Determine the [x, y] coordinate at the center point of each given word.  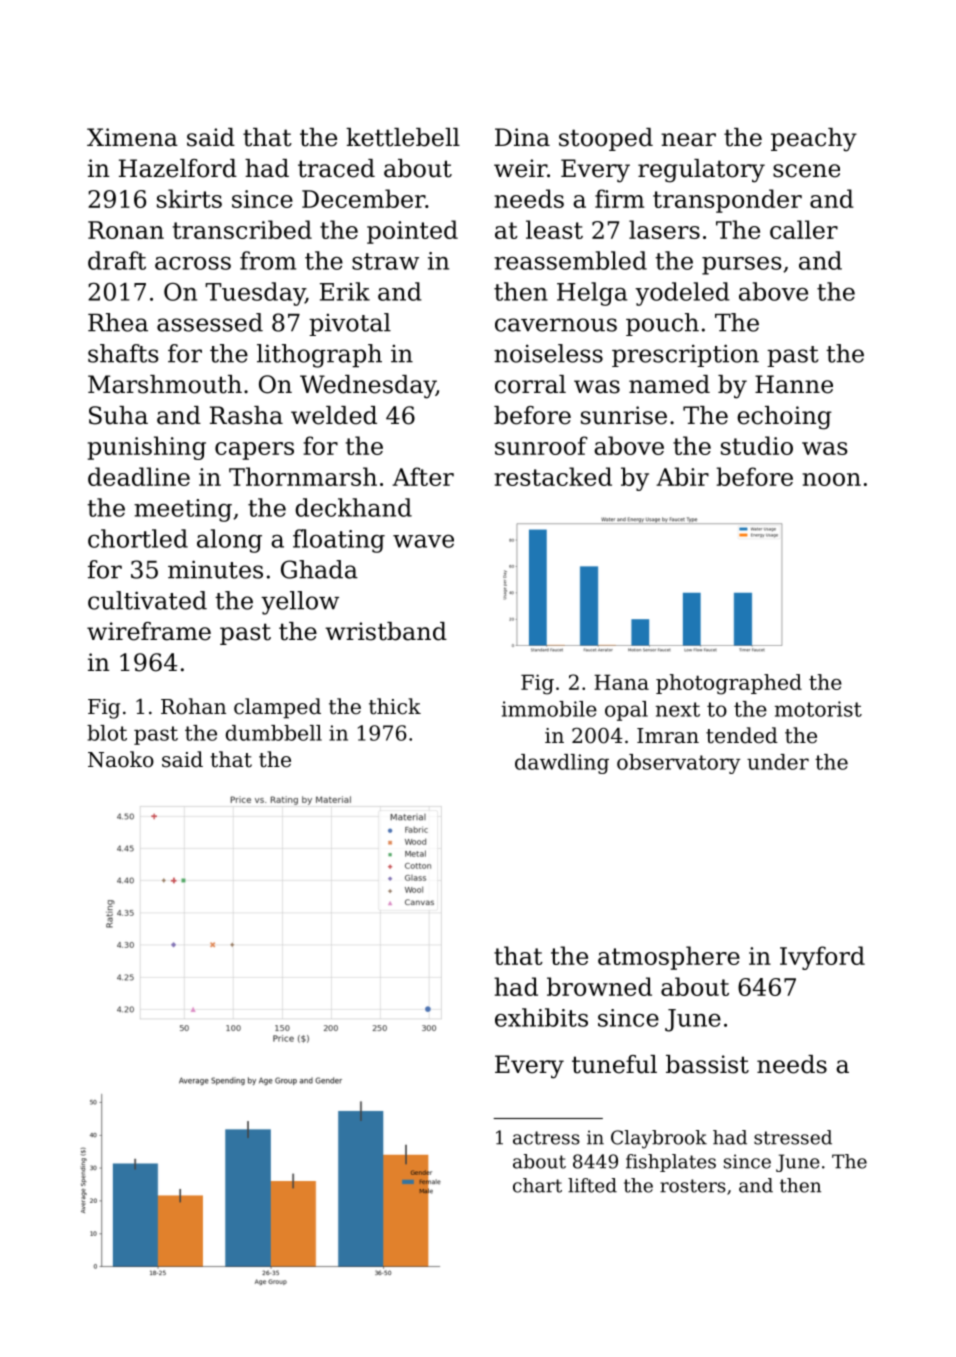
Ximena [132, 137]
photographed [729, 684]
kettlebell [403, 137]
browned [599, 986]
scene [806, 171]
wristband [386, 631]
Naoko [121, 759]
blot [107, 733]
